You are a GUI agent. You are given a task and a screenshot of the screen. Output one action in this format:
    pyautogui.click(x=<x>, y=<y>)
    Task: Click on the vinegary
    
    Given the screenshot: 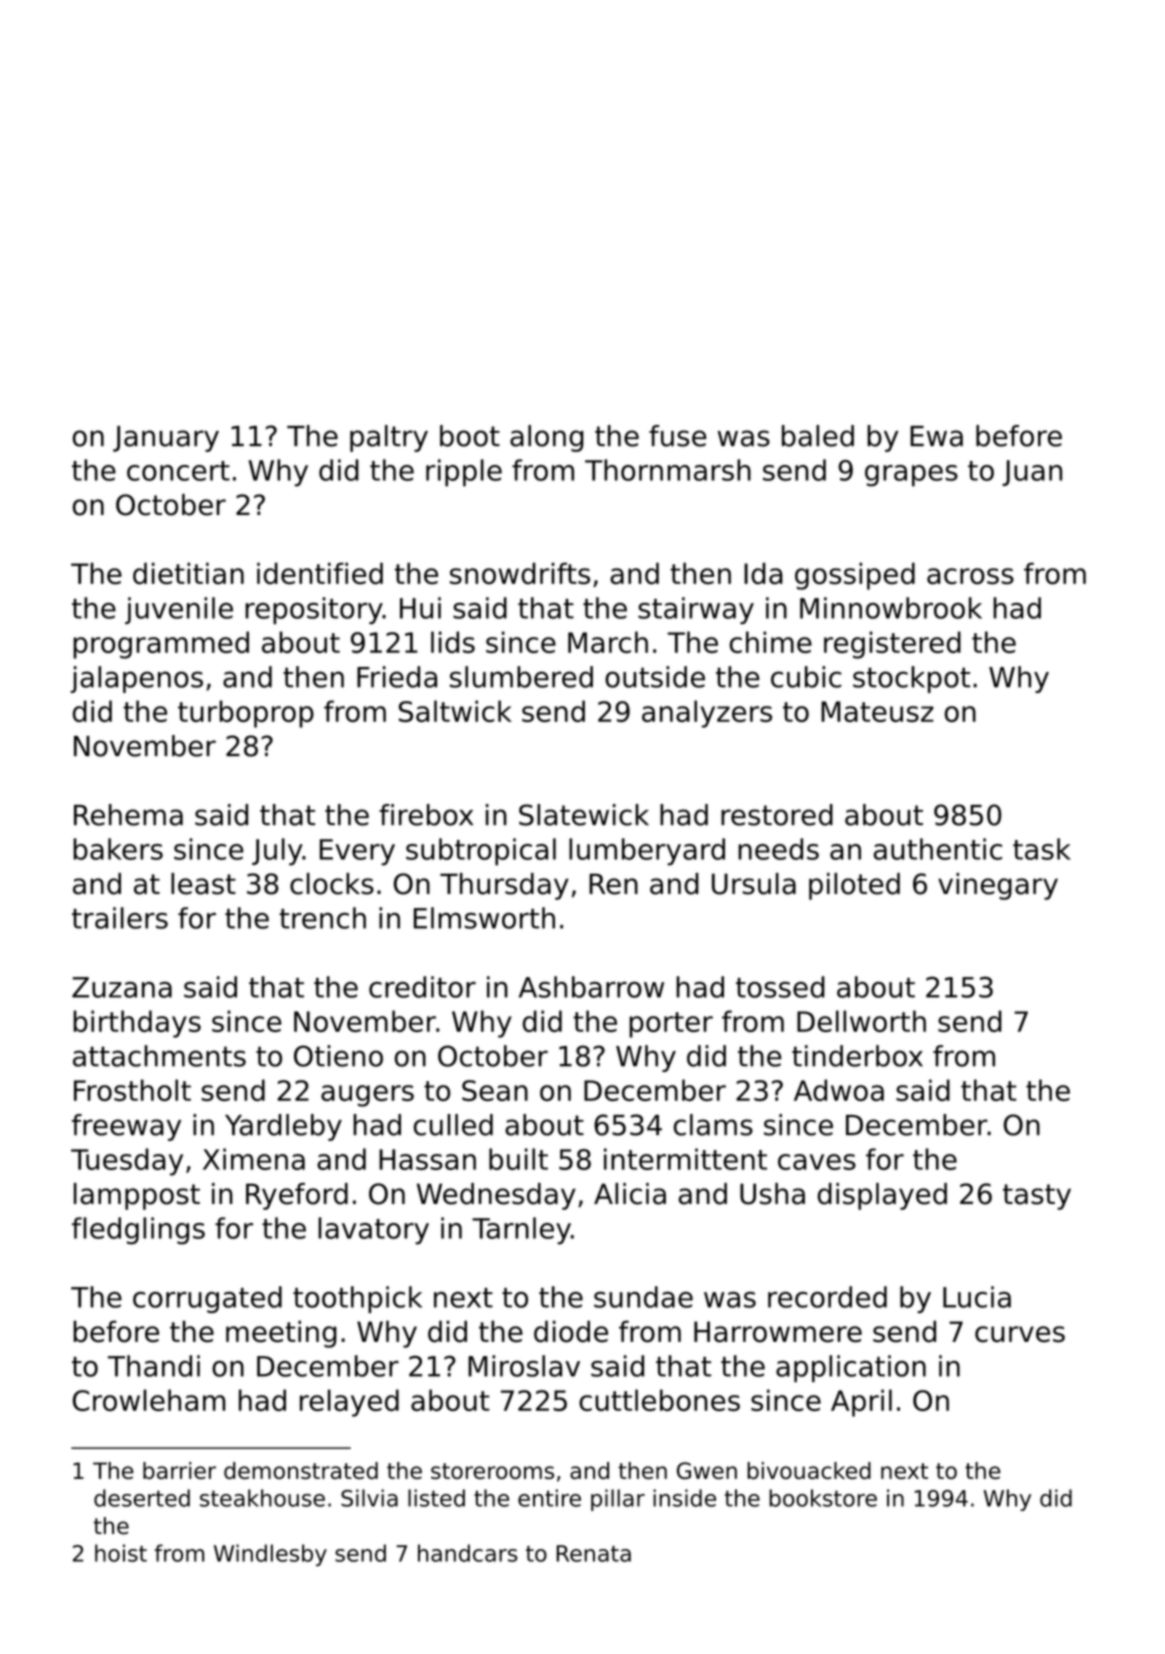 What is the action you would take?
    pyautogui.click(x=998, y=886)
